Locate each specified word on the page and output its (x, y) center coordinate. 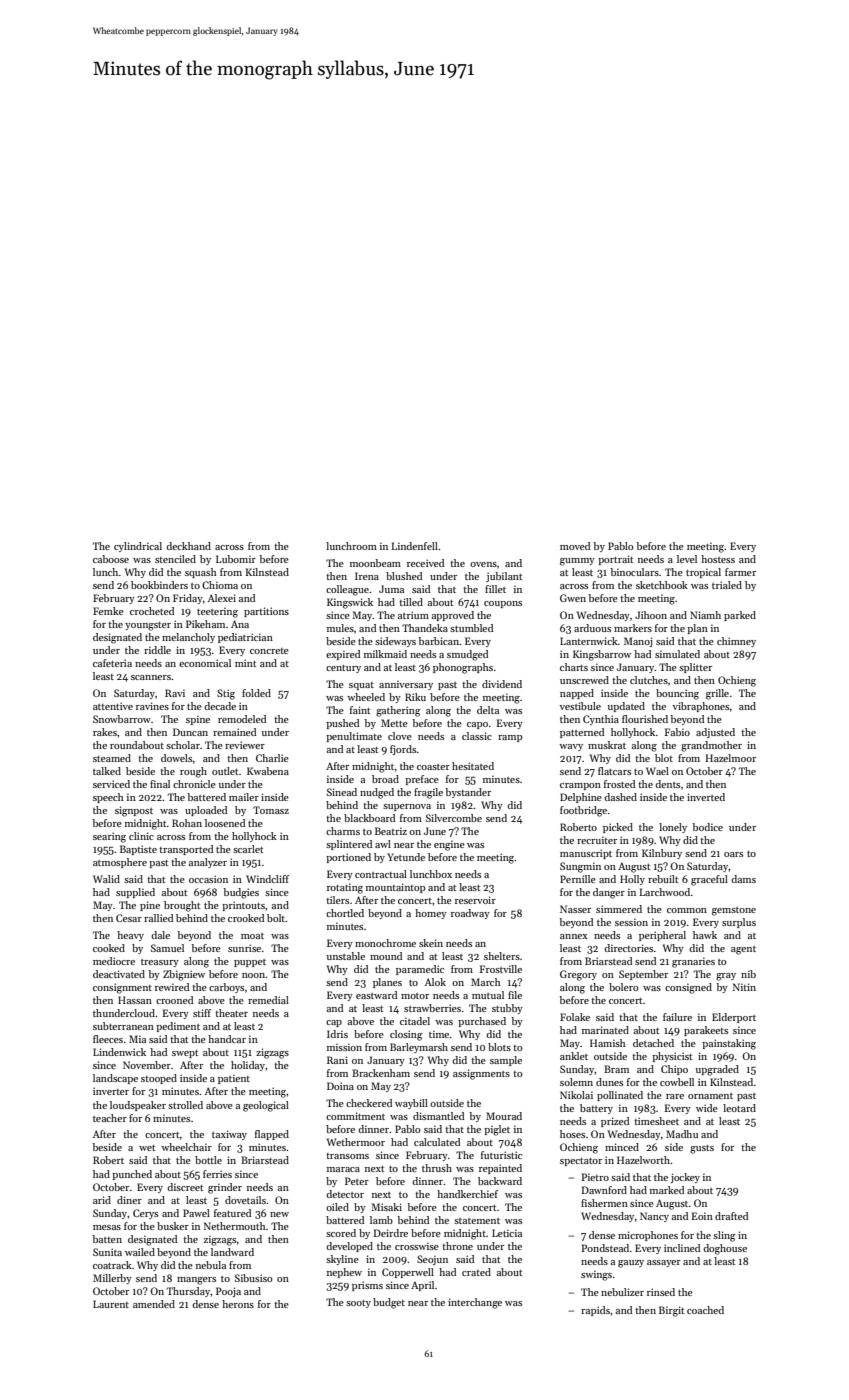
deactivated (119, 974)
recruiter (597, 840)
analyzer (208, 863)
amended (154, 1304)
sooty (358, 1304)
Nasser (575, 909)
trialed (727, 585)
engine (449, 845)
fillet (495, 589)
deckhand (188, 546)
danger (609, 893)
